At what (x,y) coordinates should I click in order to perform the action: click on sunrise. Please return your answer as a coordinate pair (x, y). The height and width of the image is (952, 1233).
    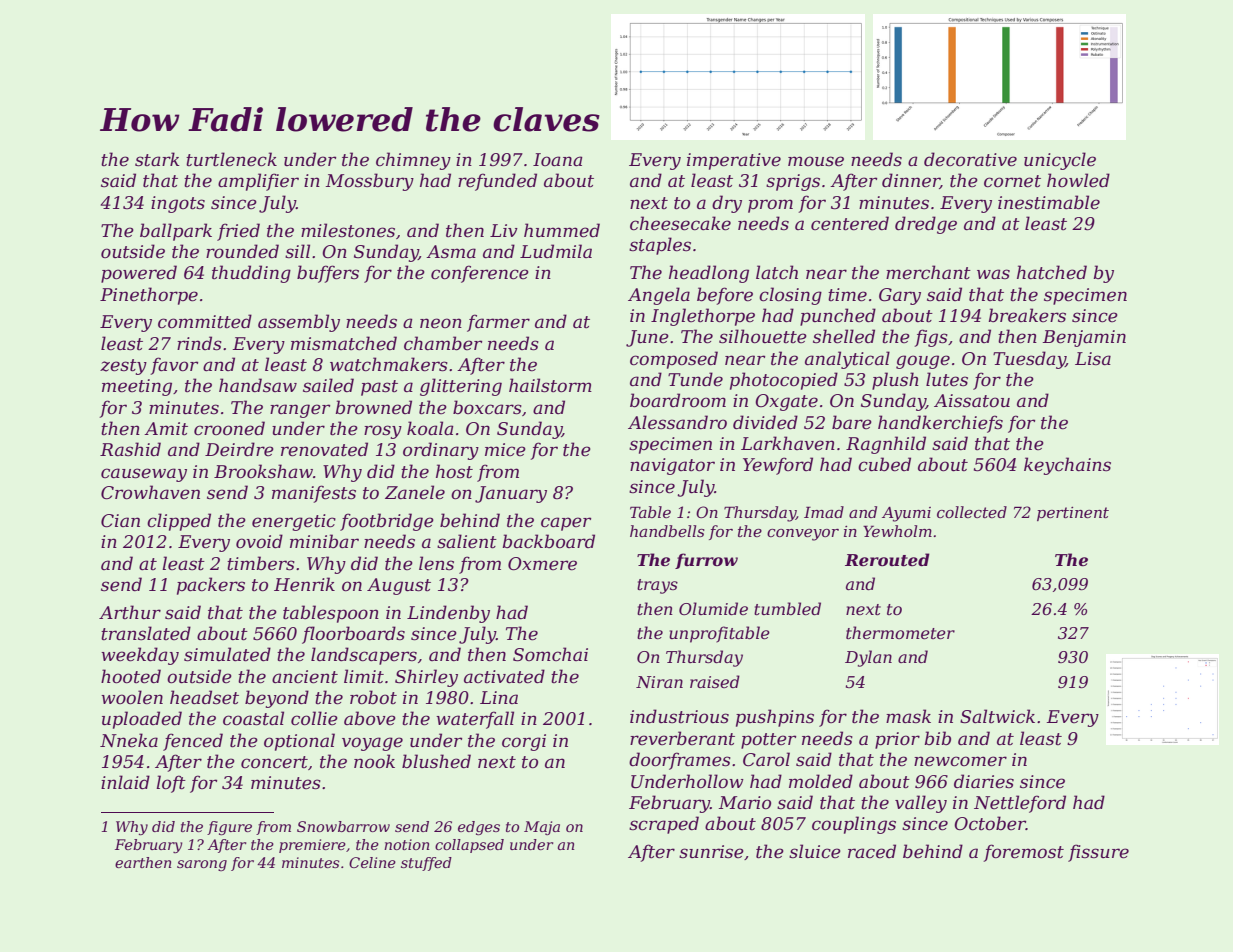
    Looking at the image, I should click on (711, 851).
